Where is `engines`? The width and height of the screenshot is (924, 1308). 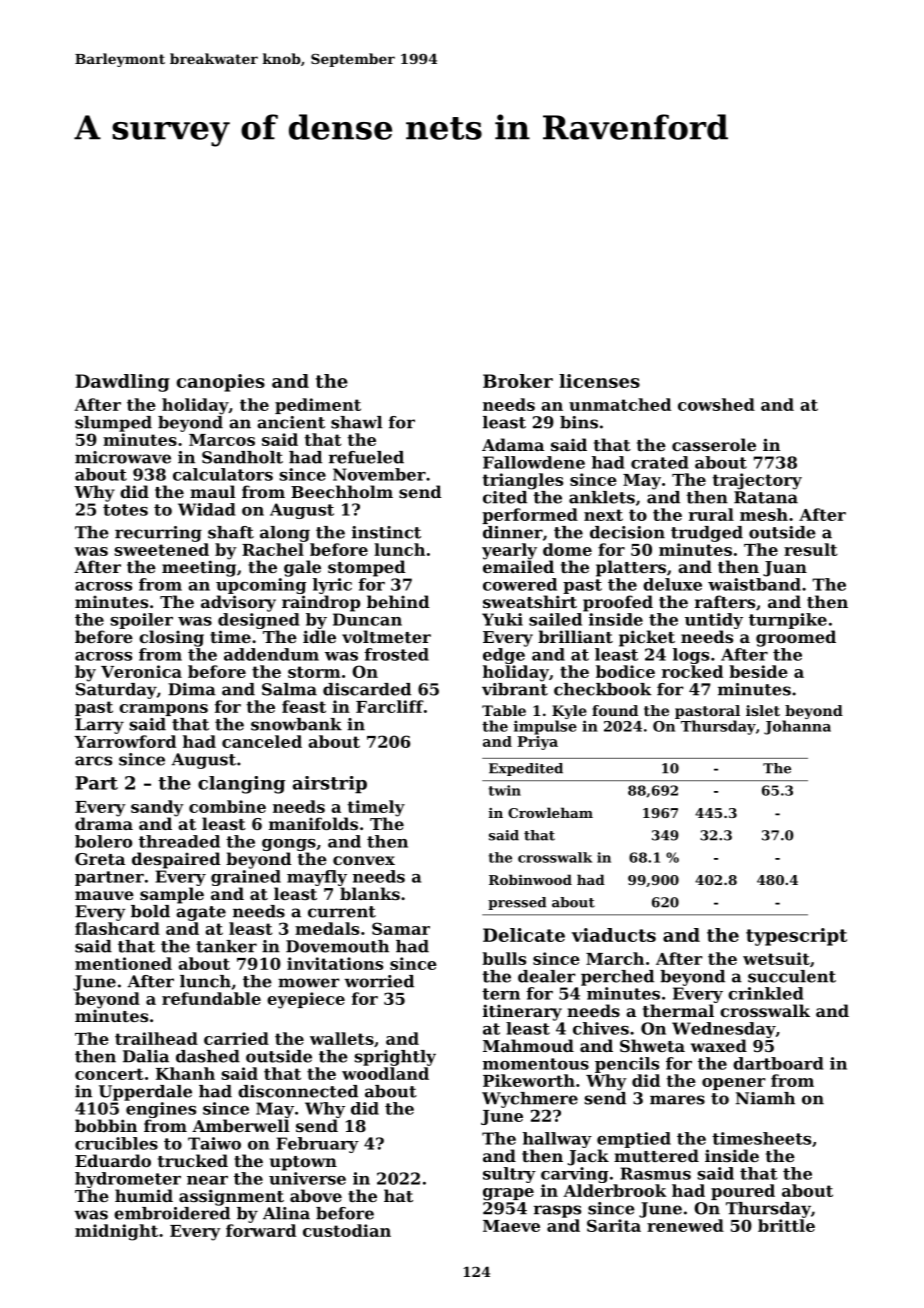 engines is located at coordinates (161, 1110).
